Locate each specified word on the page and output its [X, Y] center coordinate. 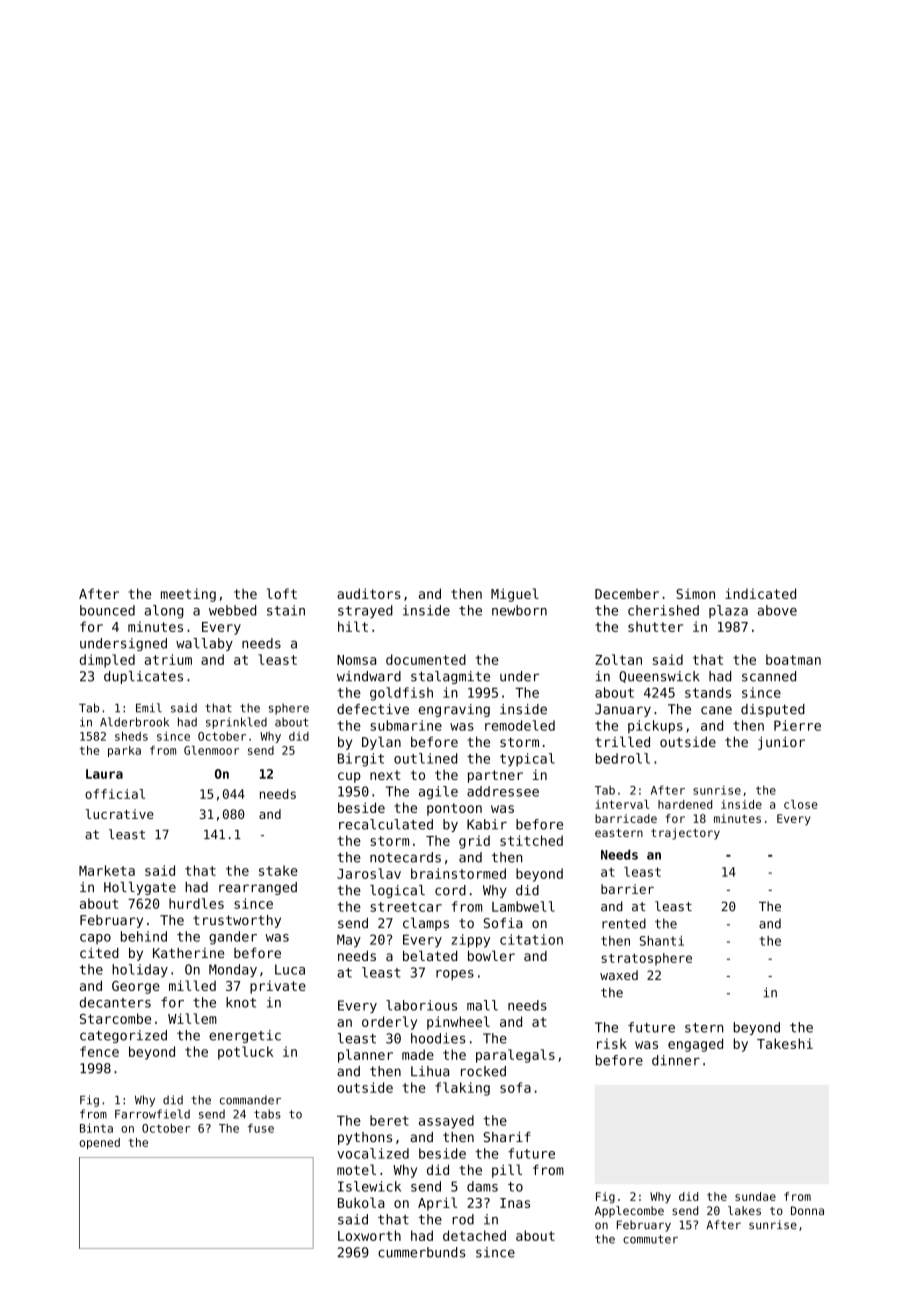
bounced [107, 610]
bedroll [623, 758]
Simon [695, 594]
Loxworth [369, 1235]
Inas [515, 1203]
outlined [425, 758]
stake [278, 870]
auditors [369, 593]
